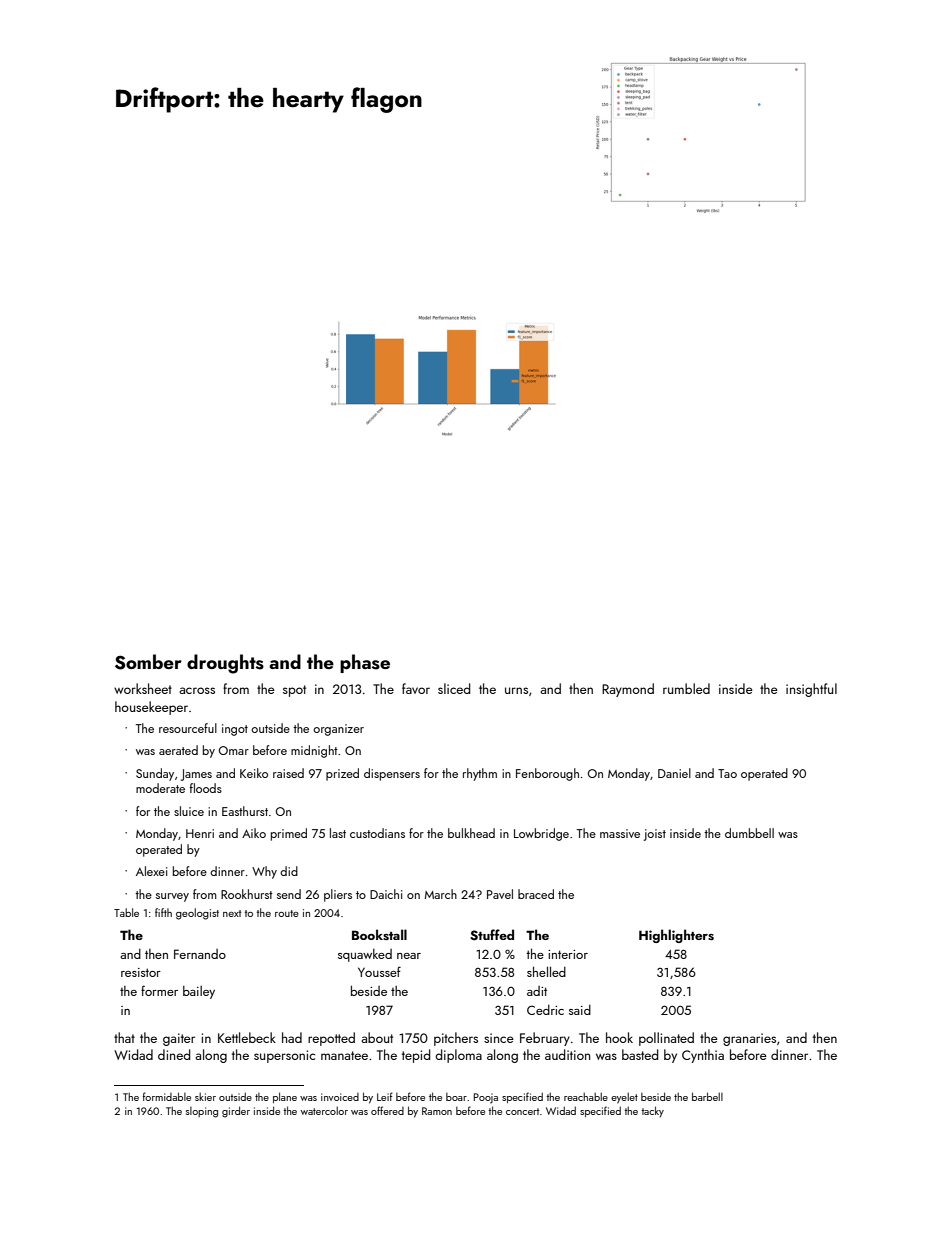  I want to click on sloping, so click(202, 1112).
